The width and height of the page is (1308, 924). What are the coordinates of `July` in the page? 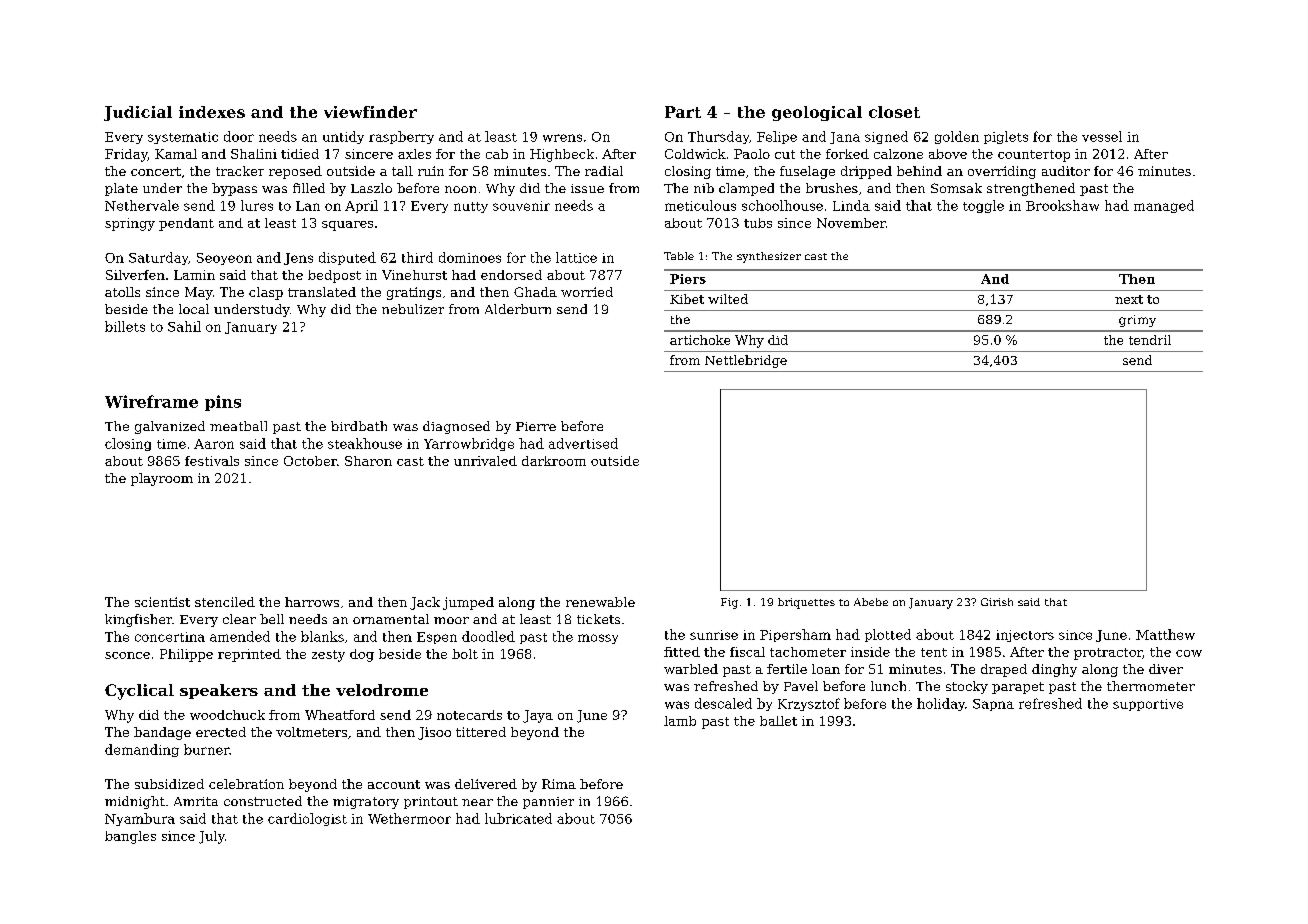 It's located at (212, 837).
